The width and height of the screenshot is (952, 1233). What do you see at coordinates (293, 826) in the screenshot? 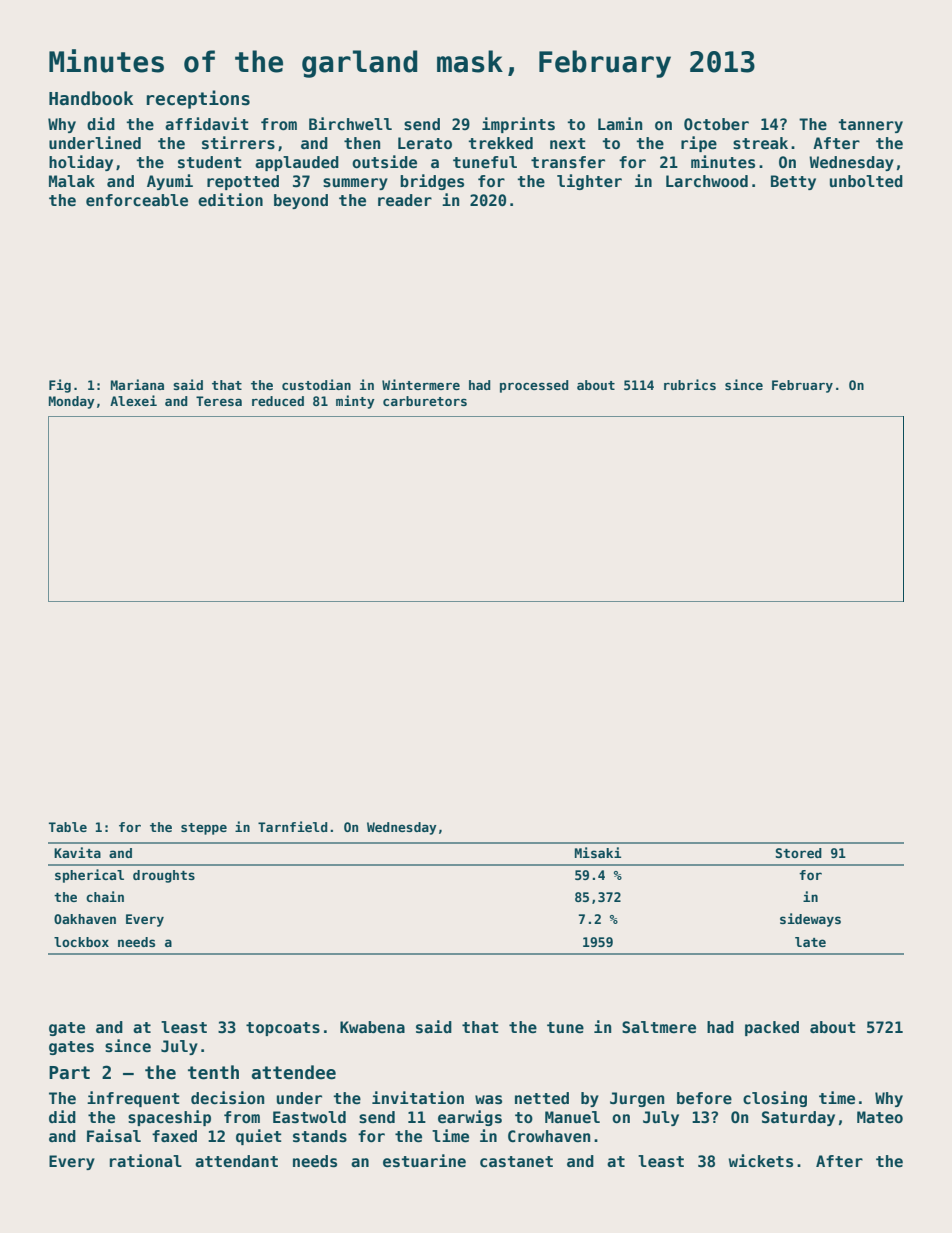
I see `Tarnfield` at bounding box center [293, 826].
